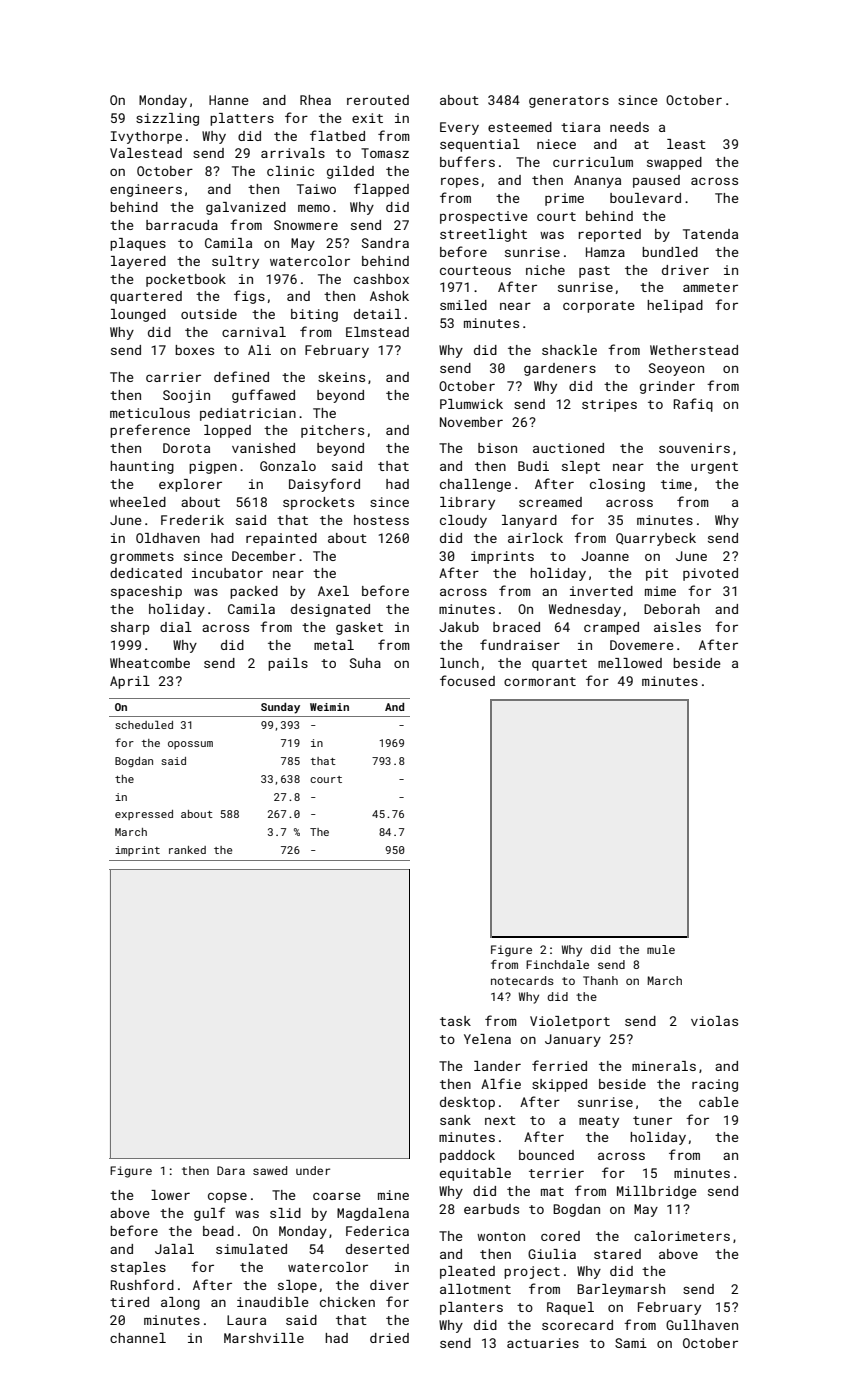  I want to click on Magdalena, so click(373, 1214).
